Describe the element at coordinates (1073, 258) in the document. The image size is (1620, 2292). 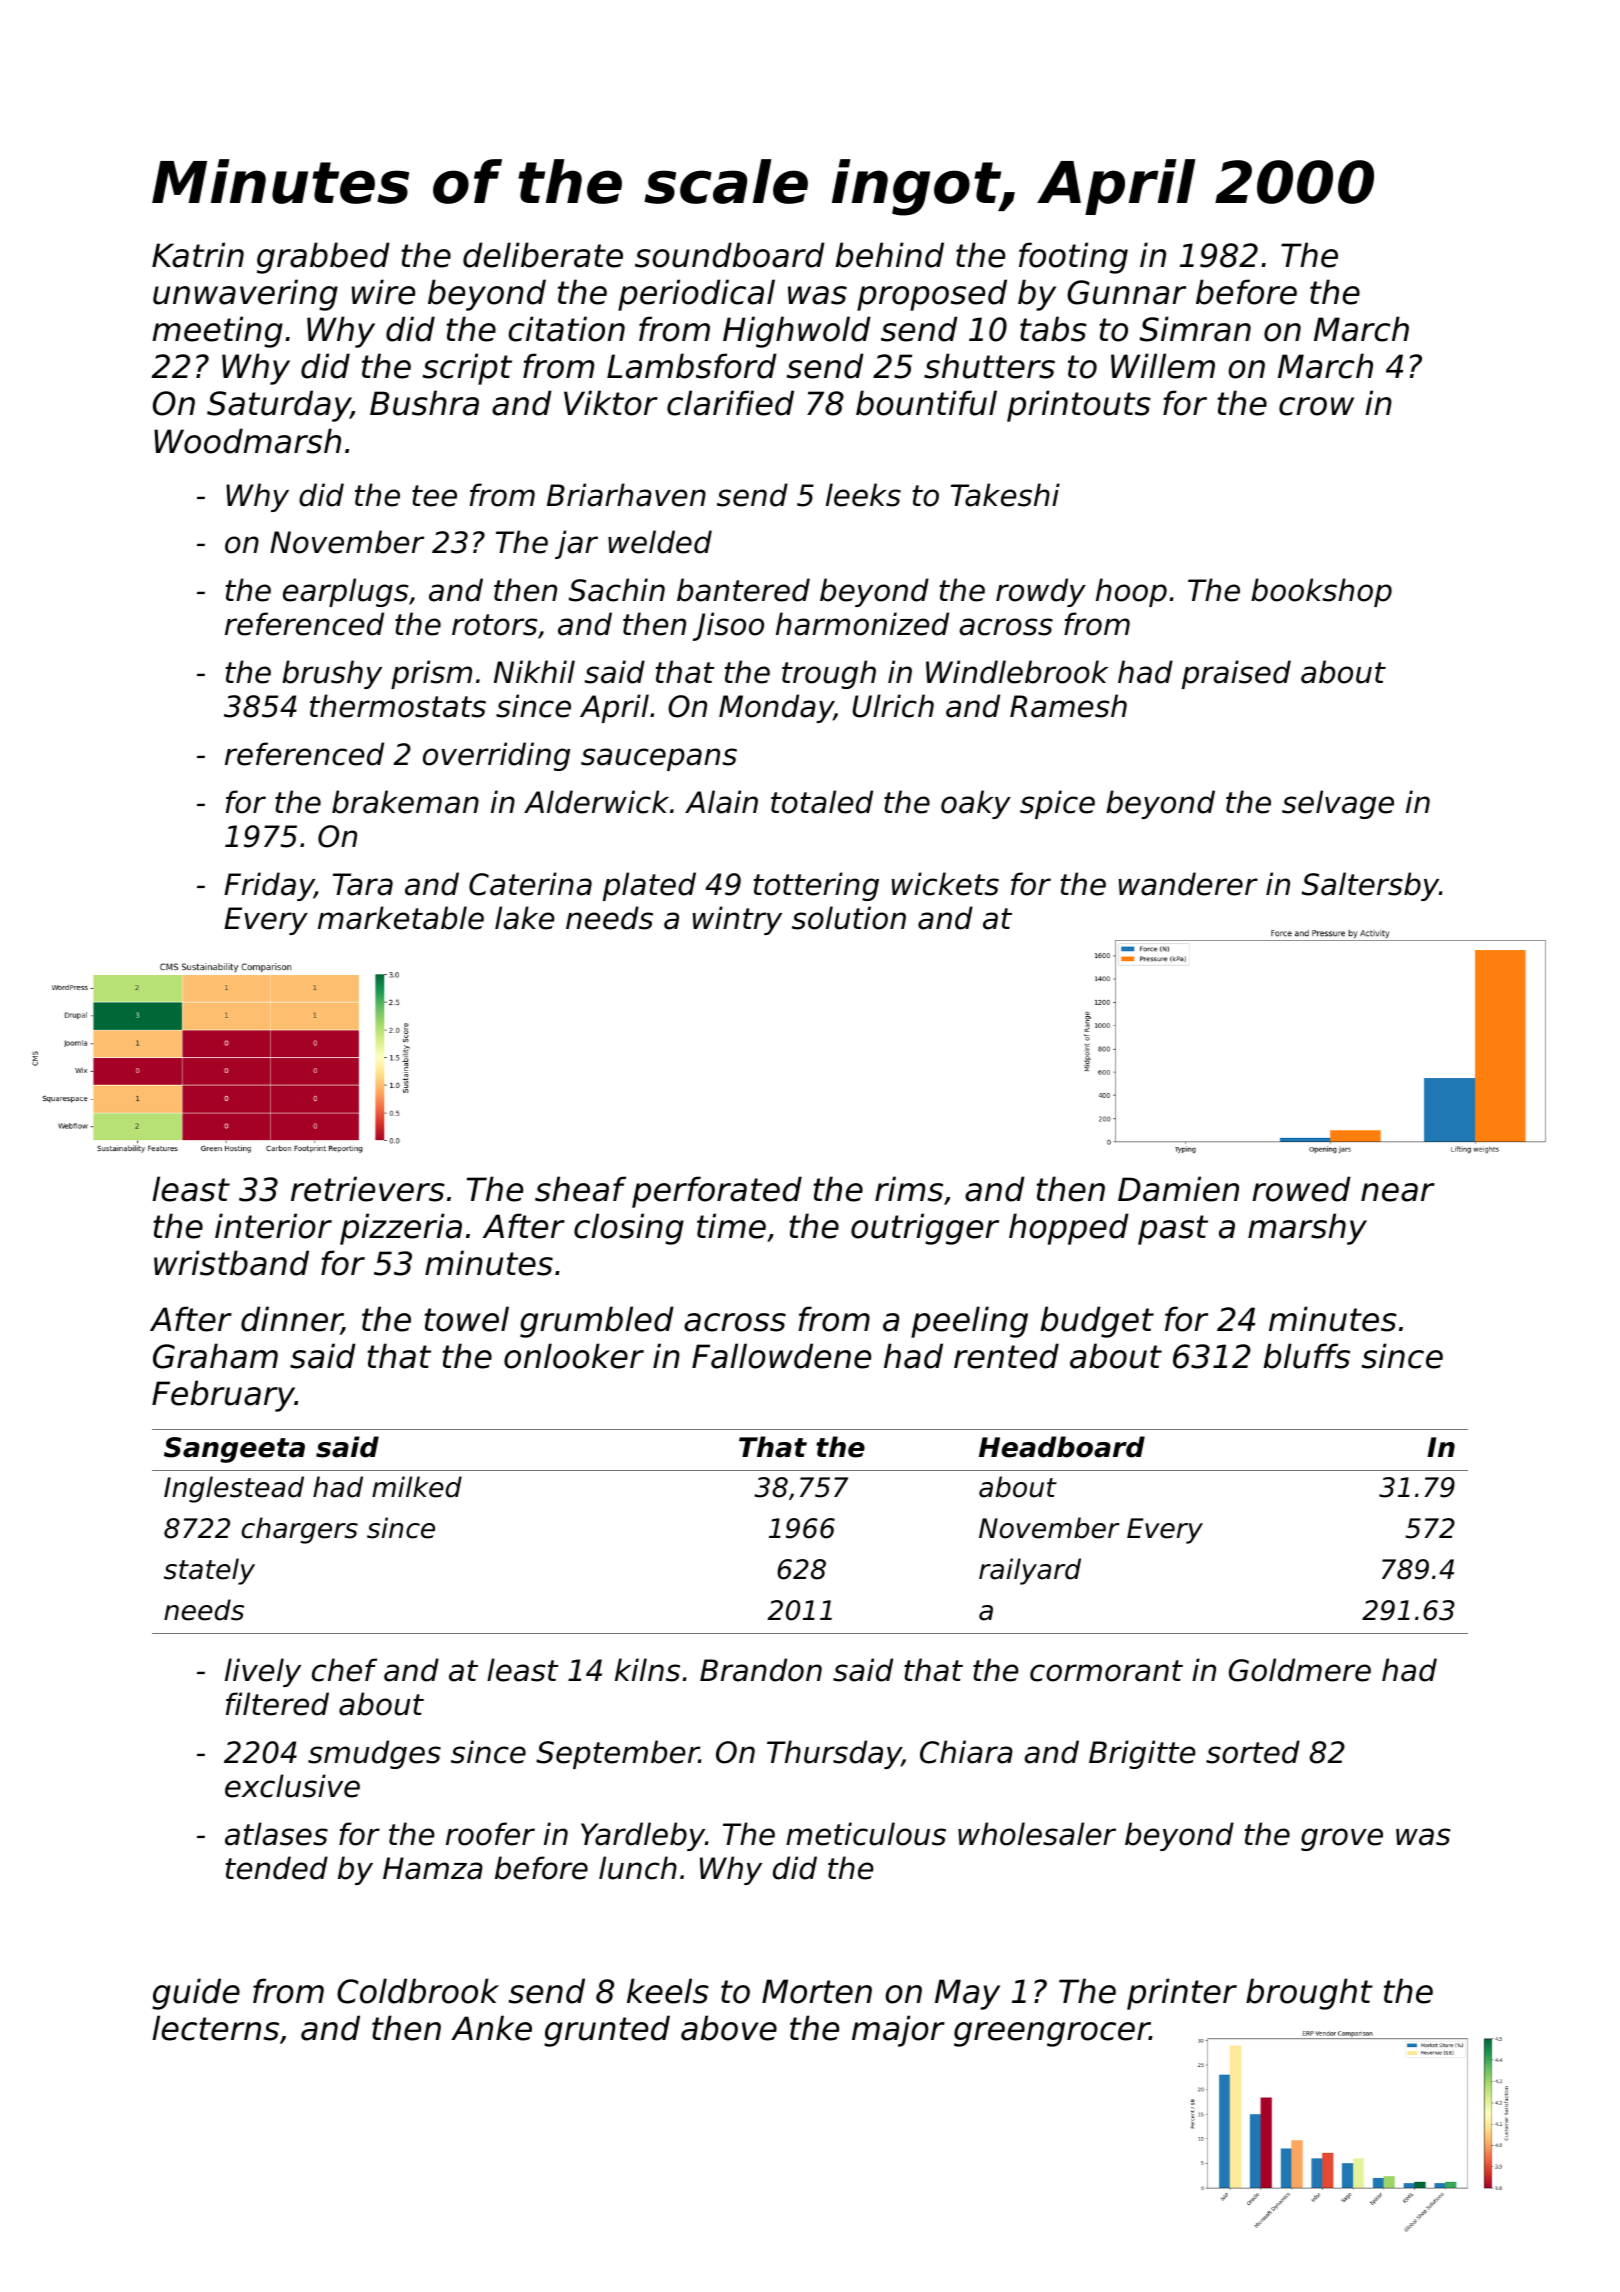
I see `footing` at that location.
